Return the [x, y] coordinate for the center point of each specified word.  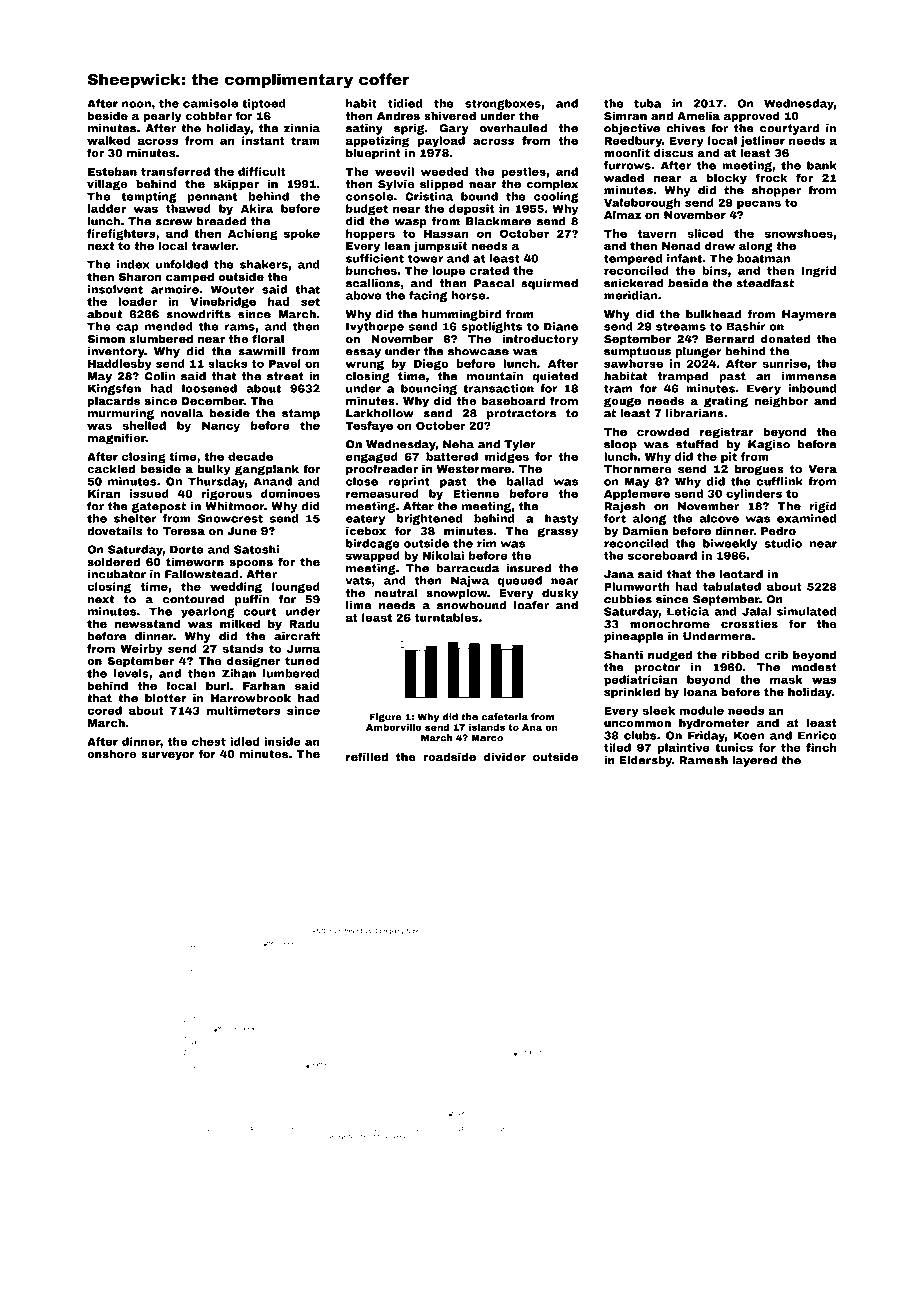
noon [136, 104]
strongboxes [503, 104]
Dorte [187, 549]
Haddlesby [120, 364]
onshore [112, 753]
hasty [561, 519]
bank [822, 165]
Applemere [637, 494]
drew [720, 245]
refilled [367, 756]
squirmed [549, 284]
